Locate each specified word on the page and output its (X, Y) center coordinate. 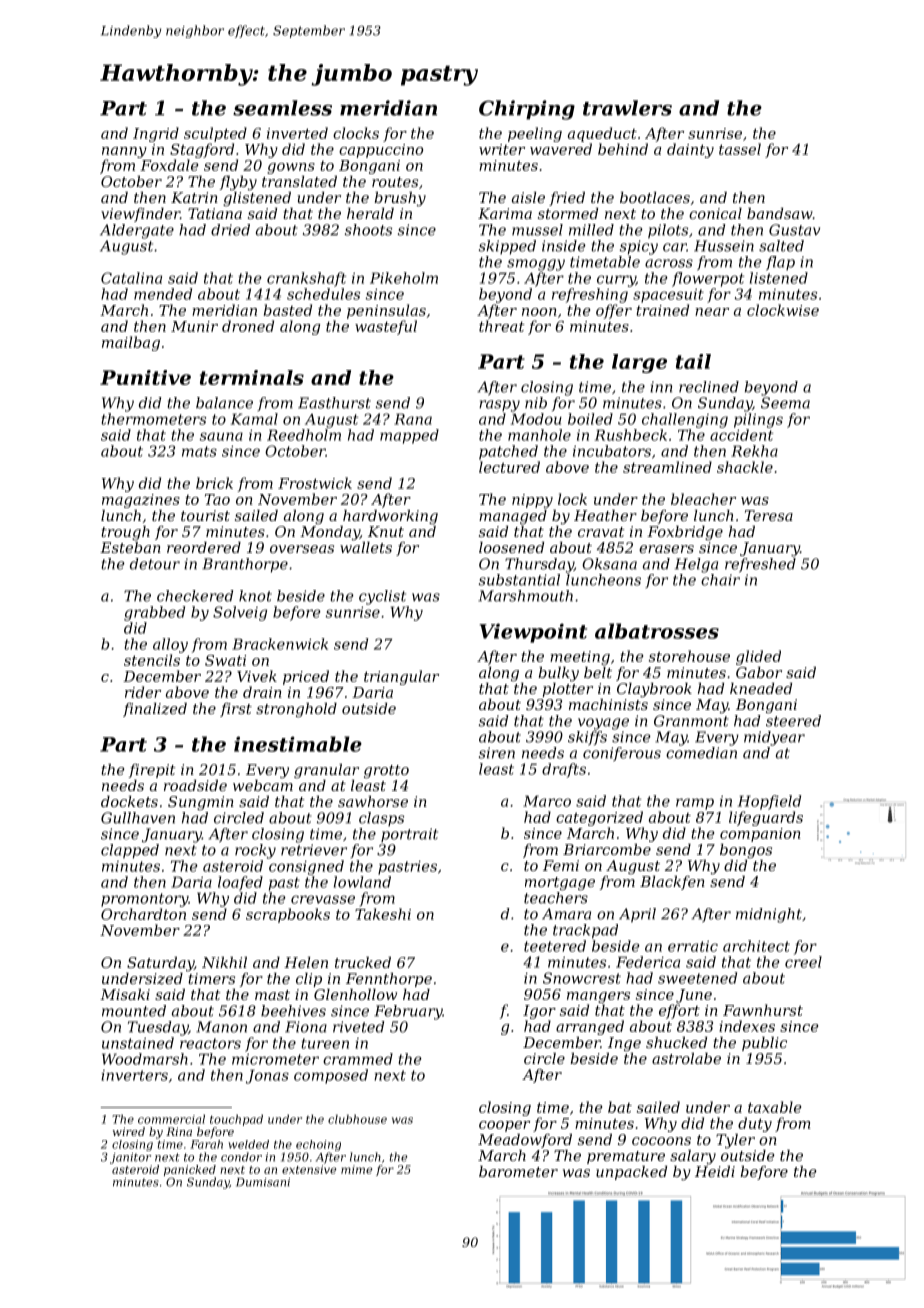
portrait (409, 835)
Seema (785, 403)
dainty (690, 150)
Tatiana (215, 213)
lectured (509, 467)
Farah (206, 1144)
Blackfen (672, 883)
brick (214, 483)
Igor (539, 1012)
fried (567, 199)
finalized (155, 710)
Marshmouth (525, 596)
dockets (129, 801)
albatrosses (657, 631)
